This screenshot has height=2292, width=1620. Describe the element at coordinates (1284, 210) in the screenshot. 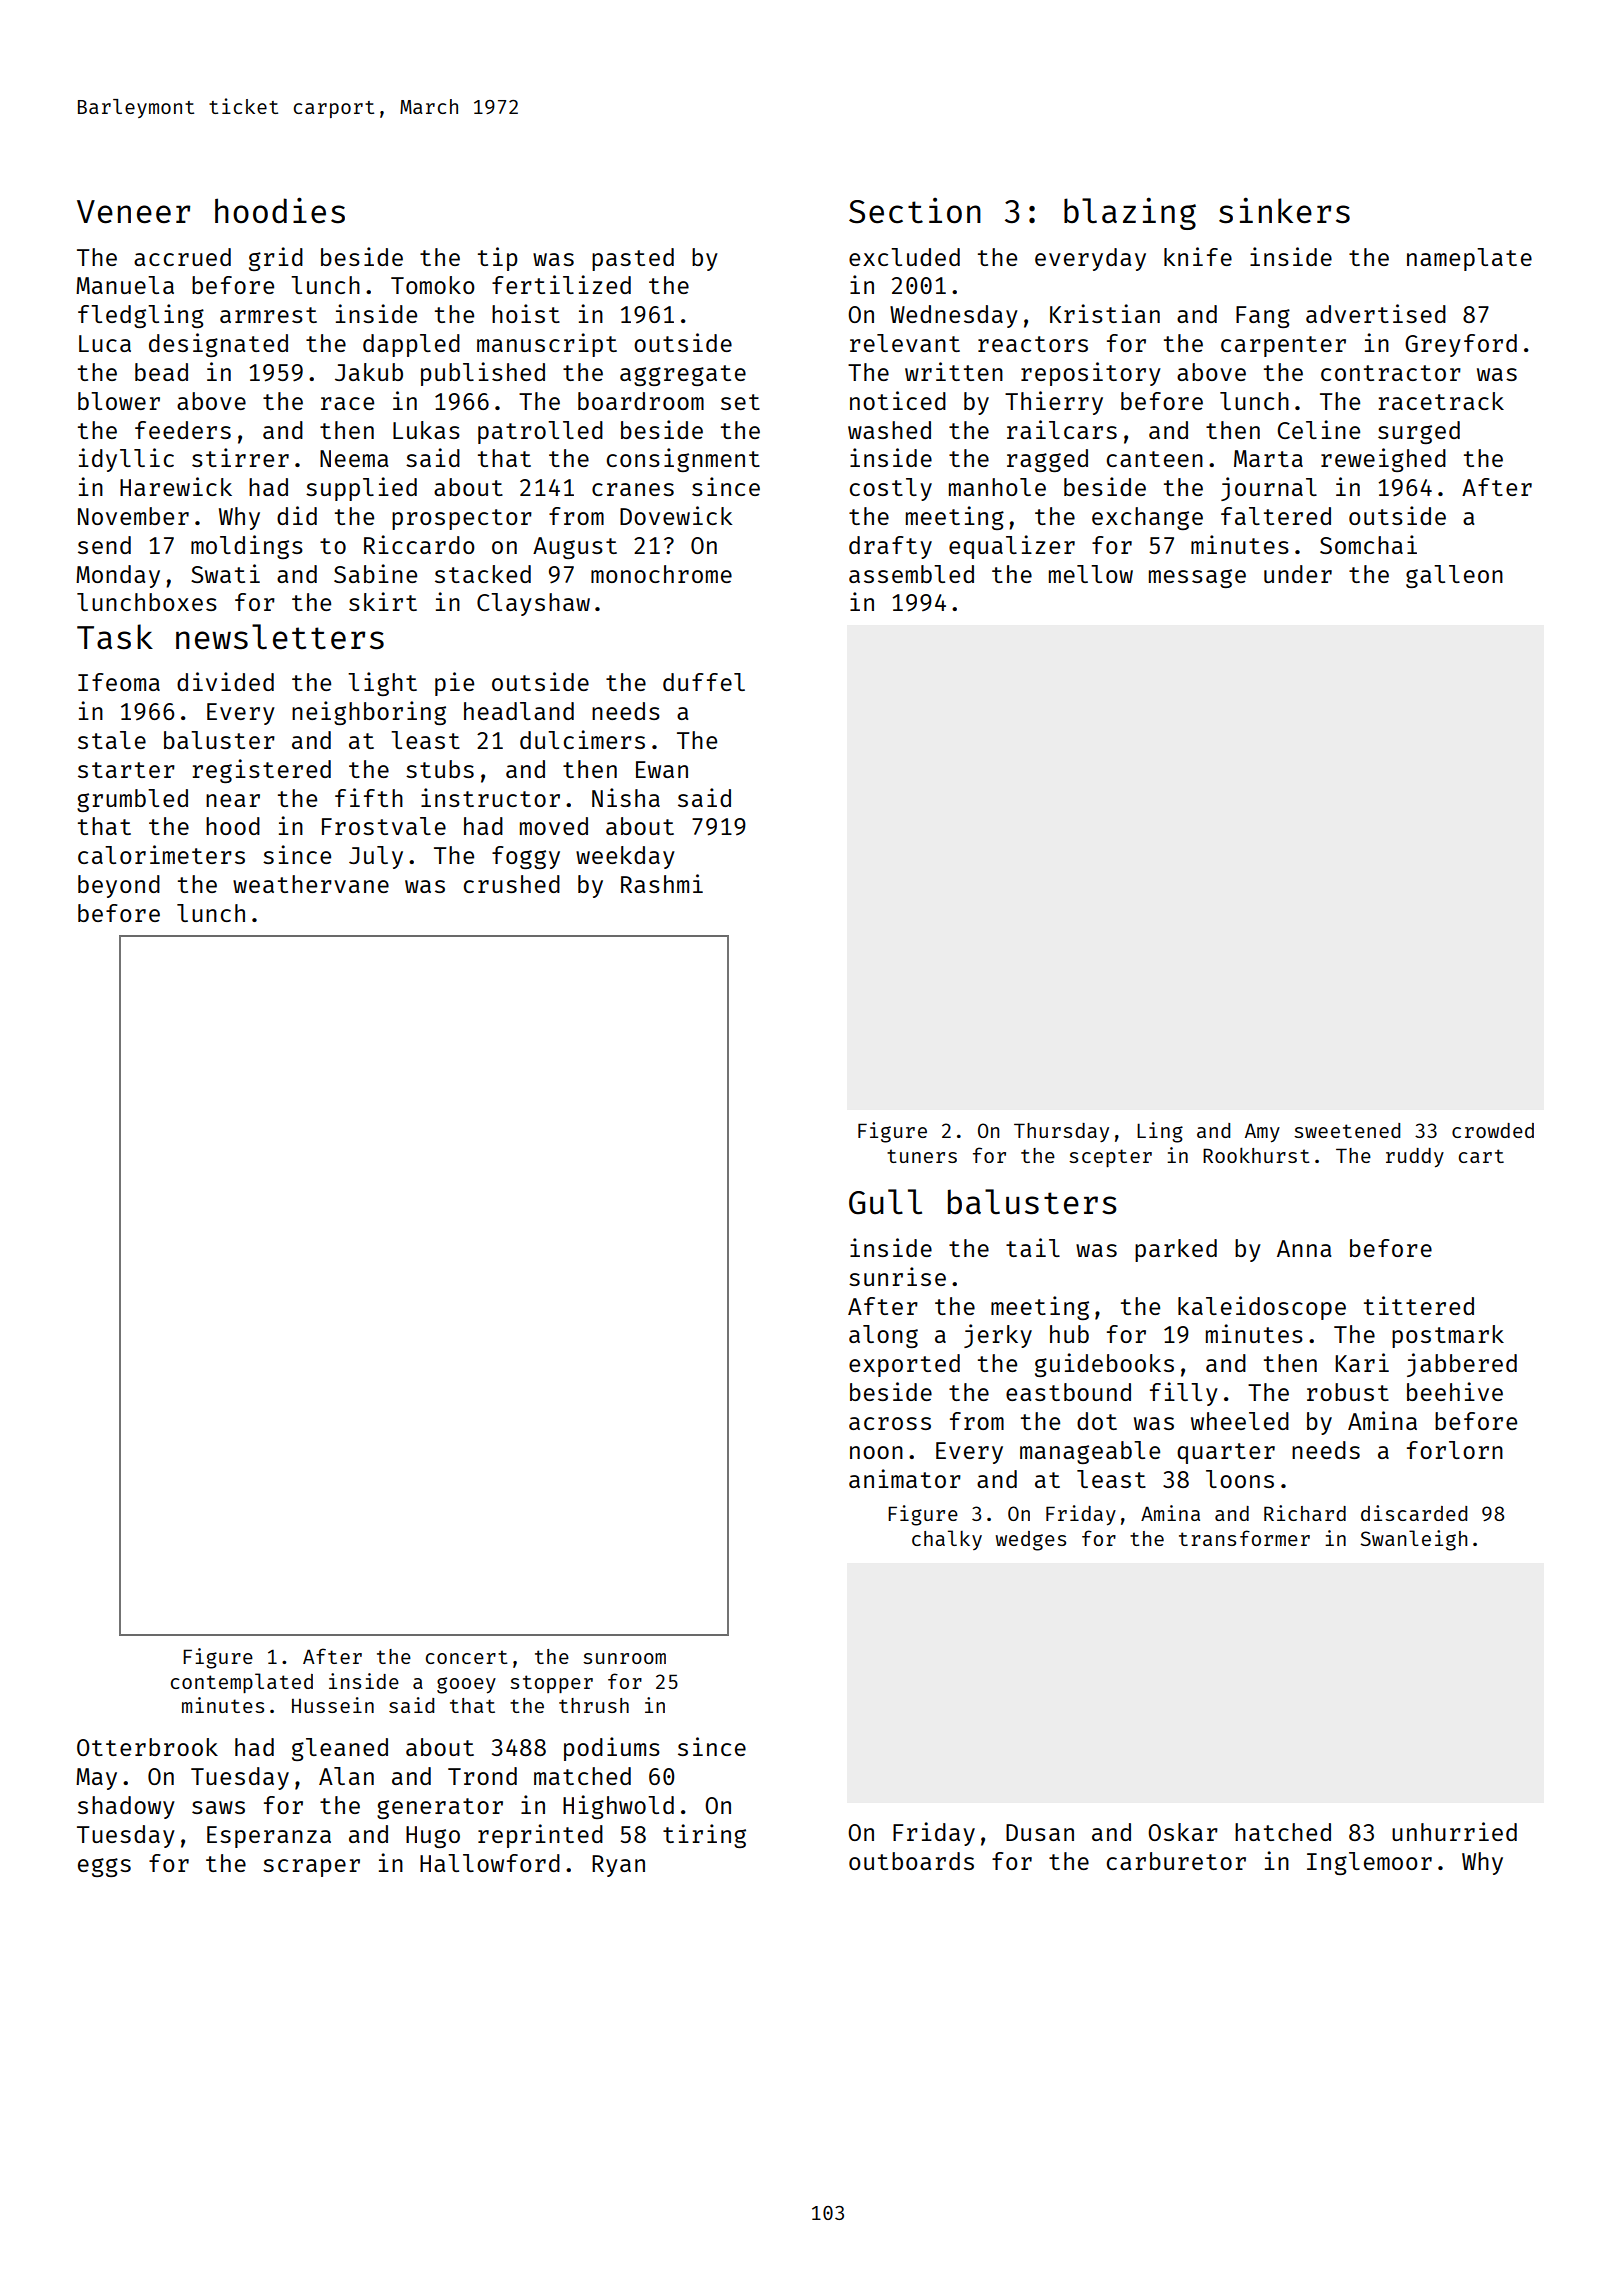

I see `sinkers` at that location.
